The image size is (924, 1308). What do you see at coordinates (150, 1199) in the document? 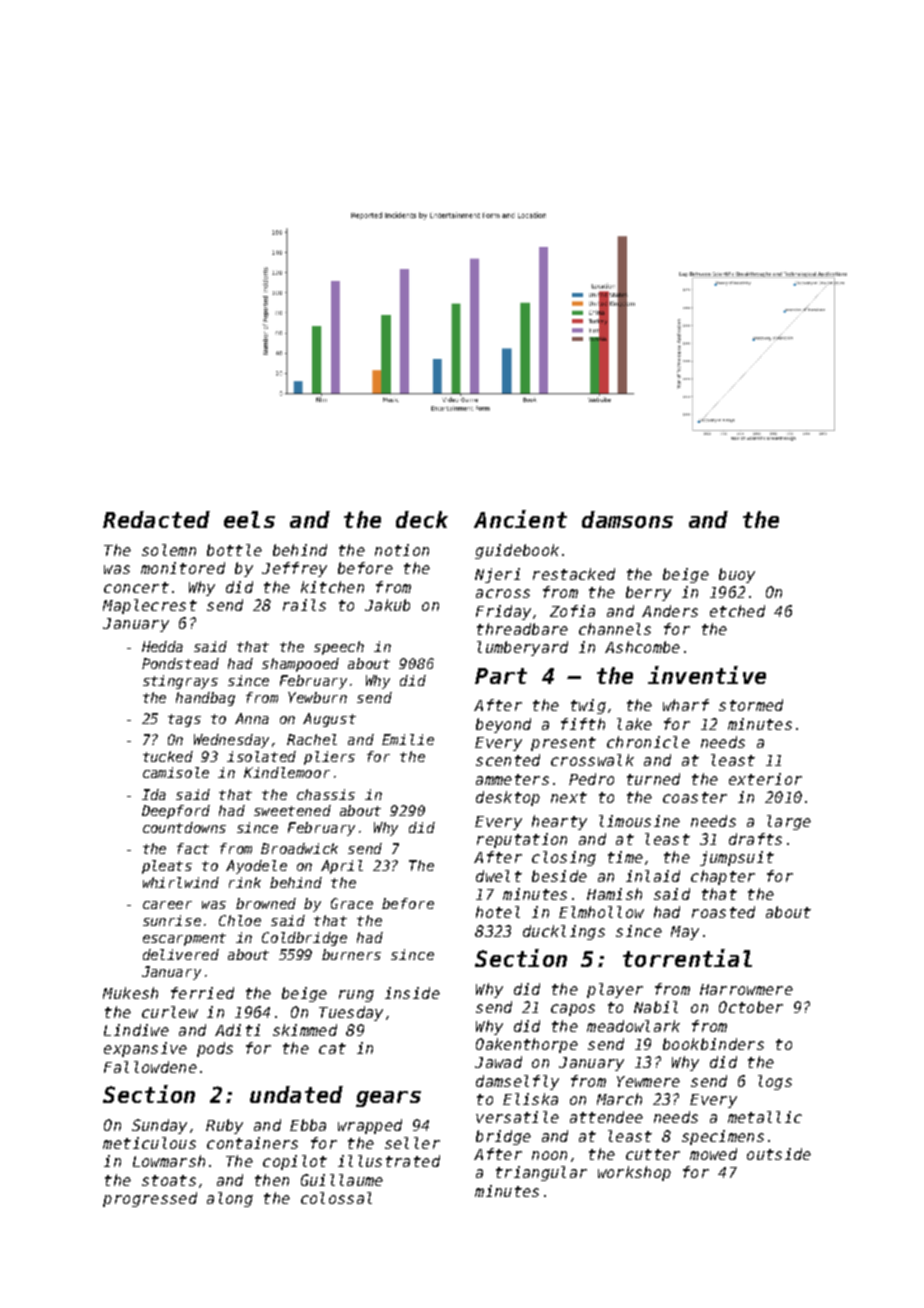
I see `progressed` at bounding box center [150, 1199].
